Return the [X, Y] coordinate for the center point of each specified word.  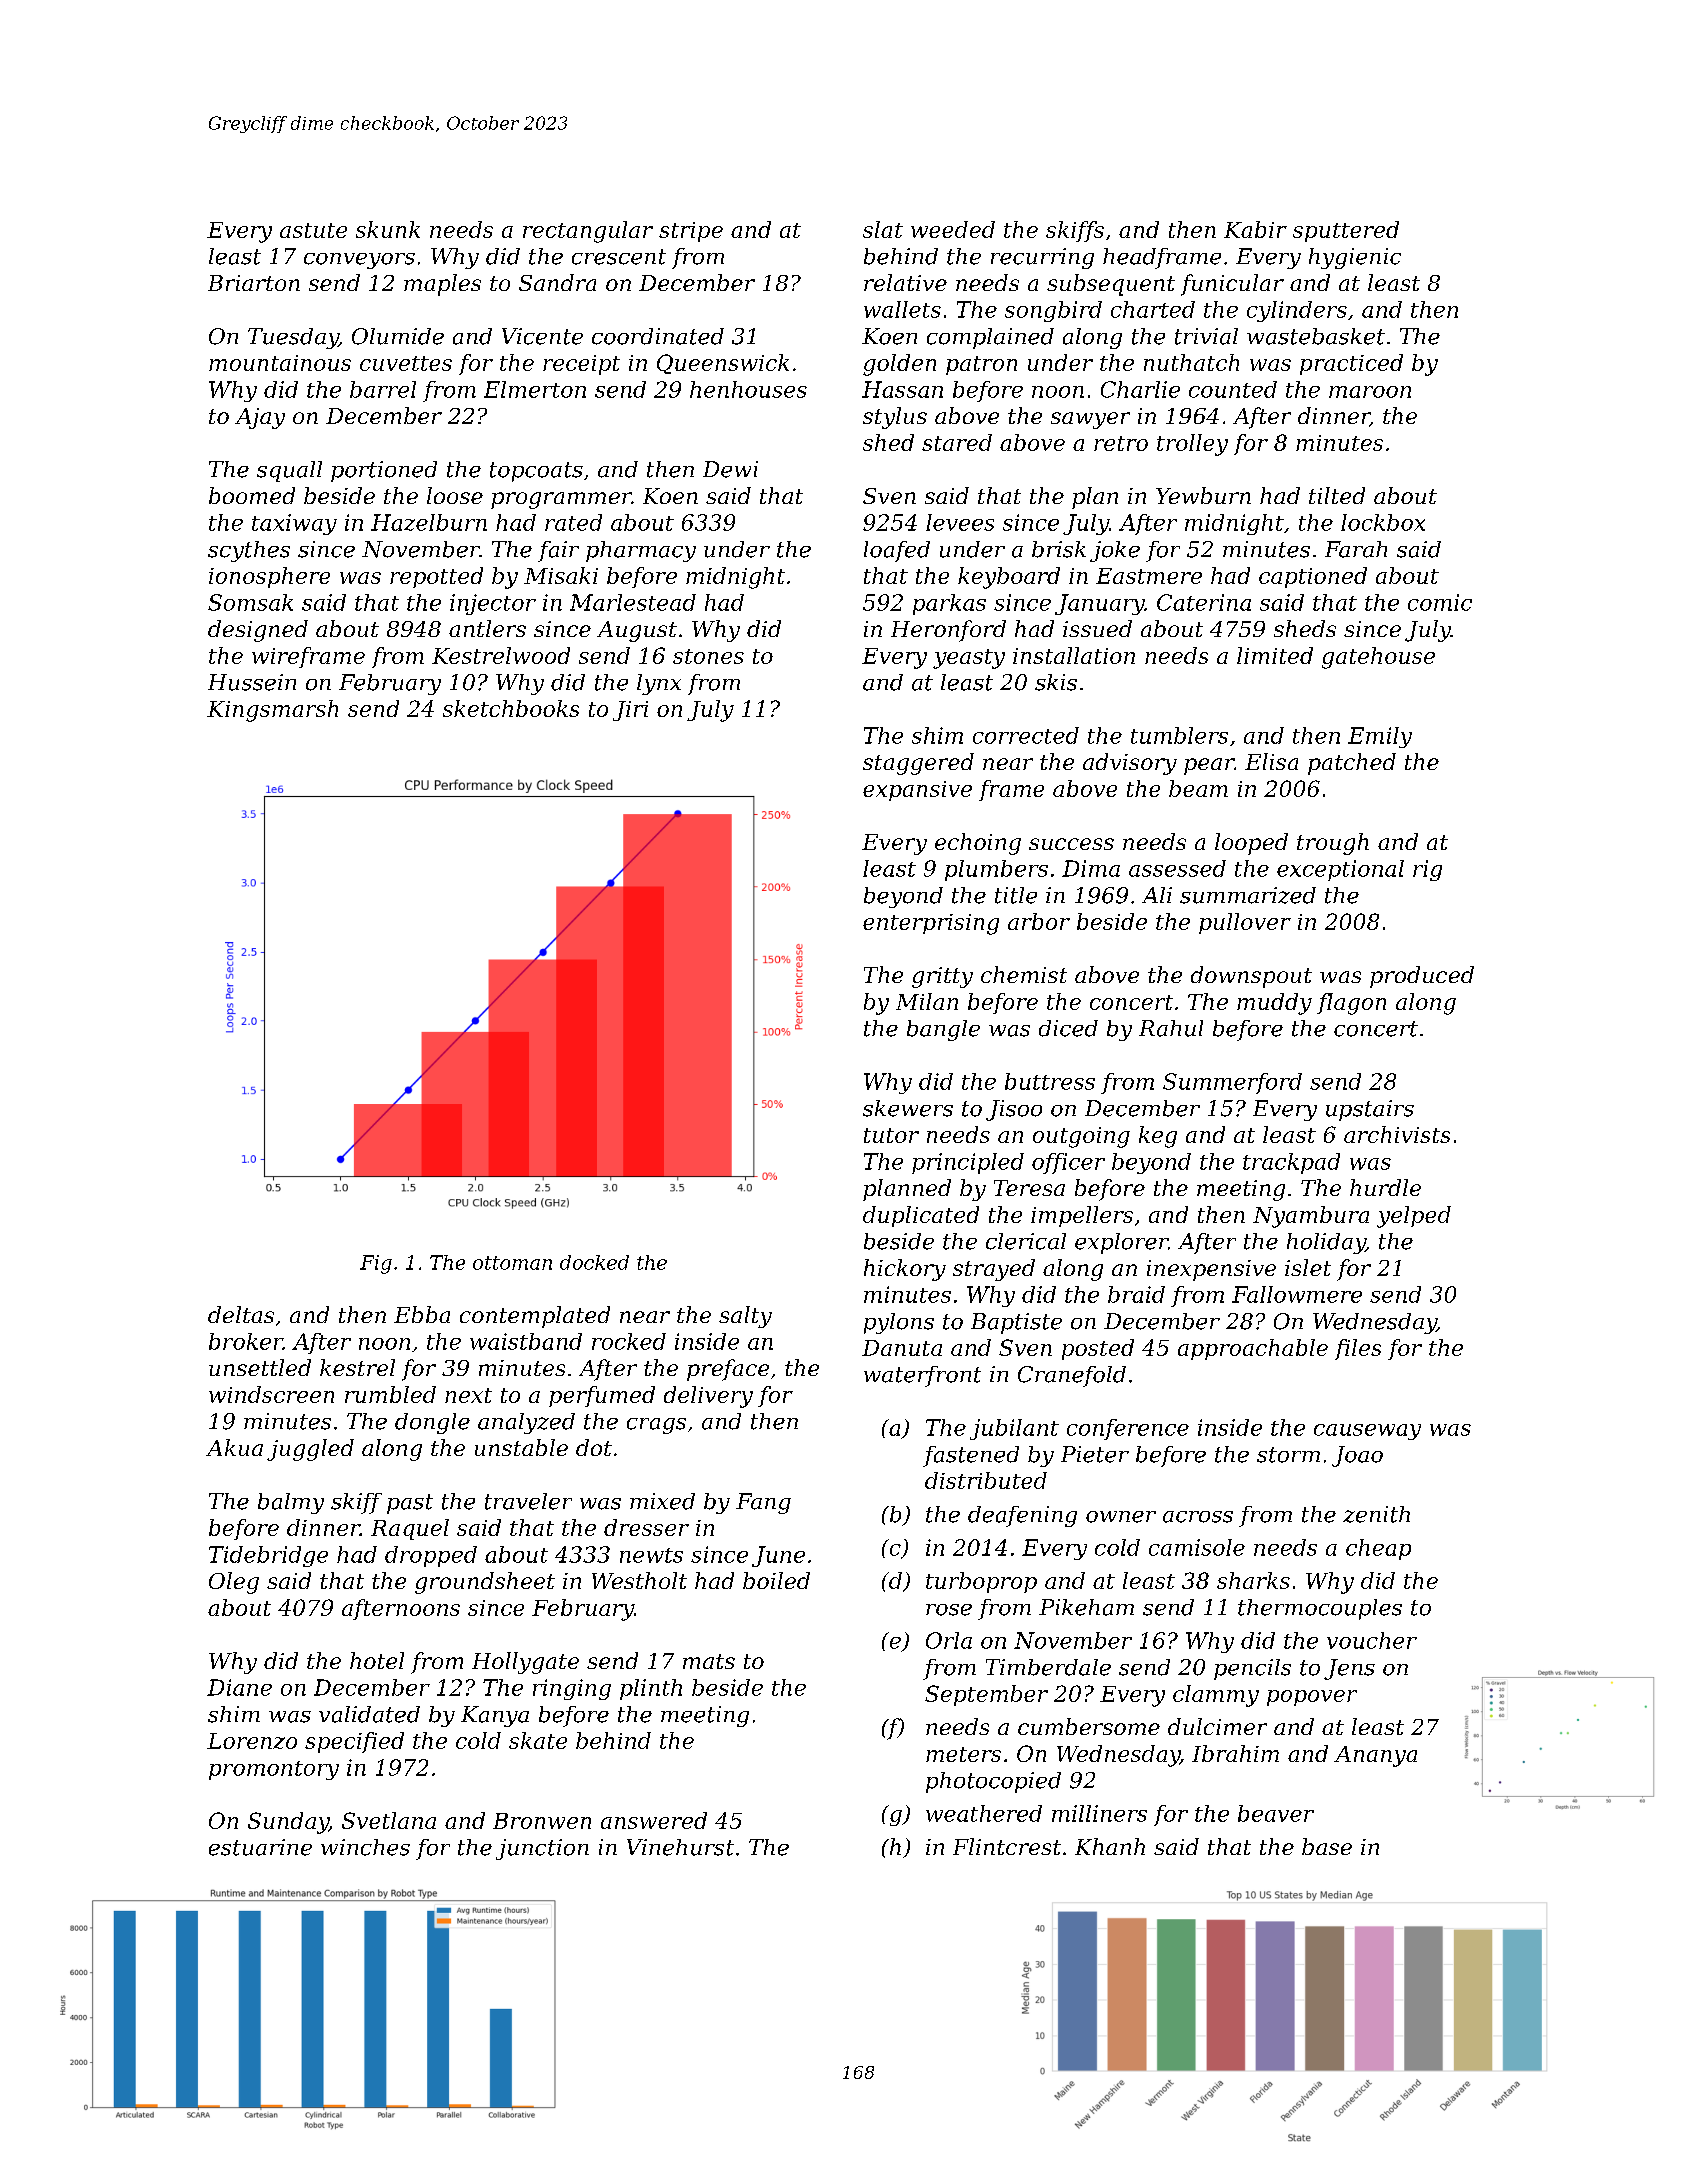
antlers [487, 628]
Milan [927, 1001]
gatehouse [1378, 658]
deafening [1022, 1516]
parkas [949, 604]
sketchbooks [511, 708]
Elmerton [535, 389]
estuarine [260, 1847]
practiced [1351, 364]
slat [883, 229]
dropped [431, 1556]
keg [1158, 1137]
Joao [1357, 1456]
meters [963, 1754]
